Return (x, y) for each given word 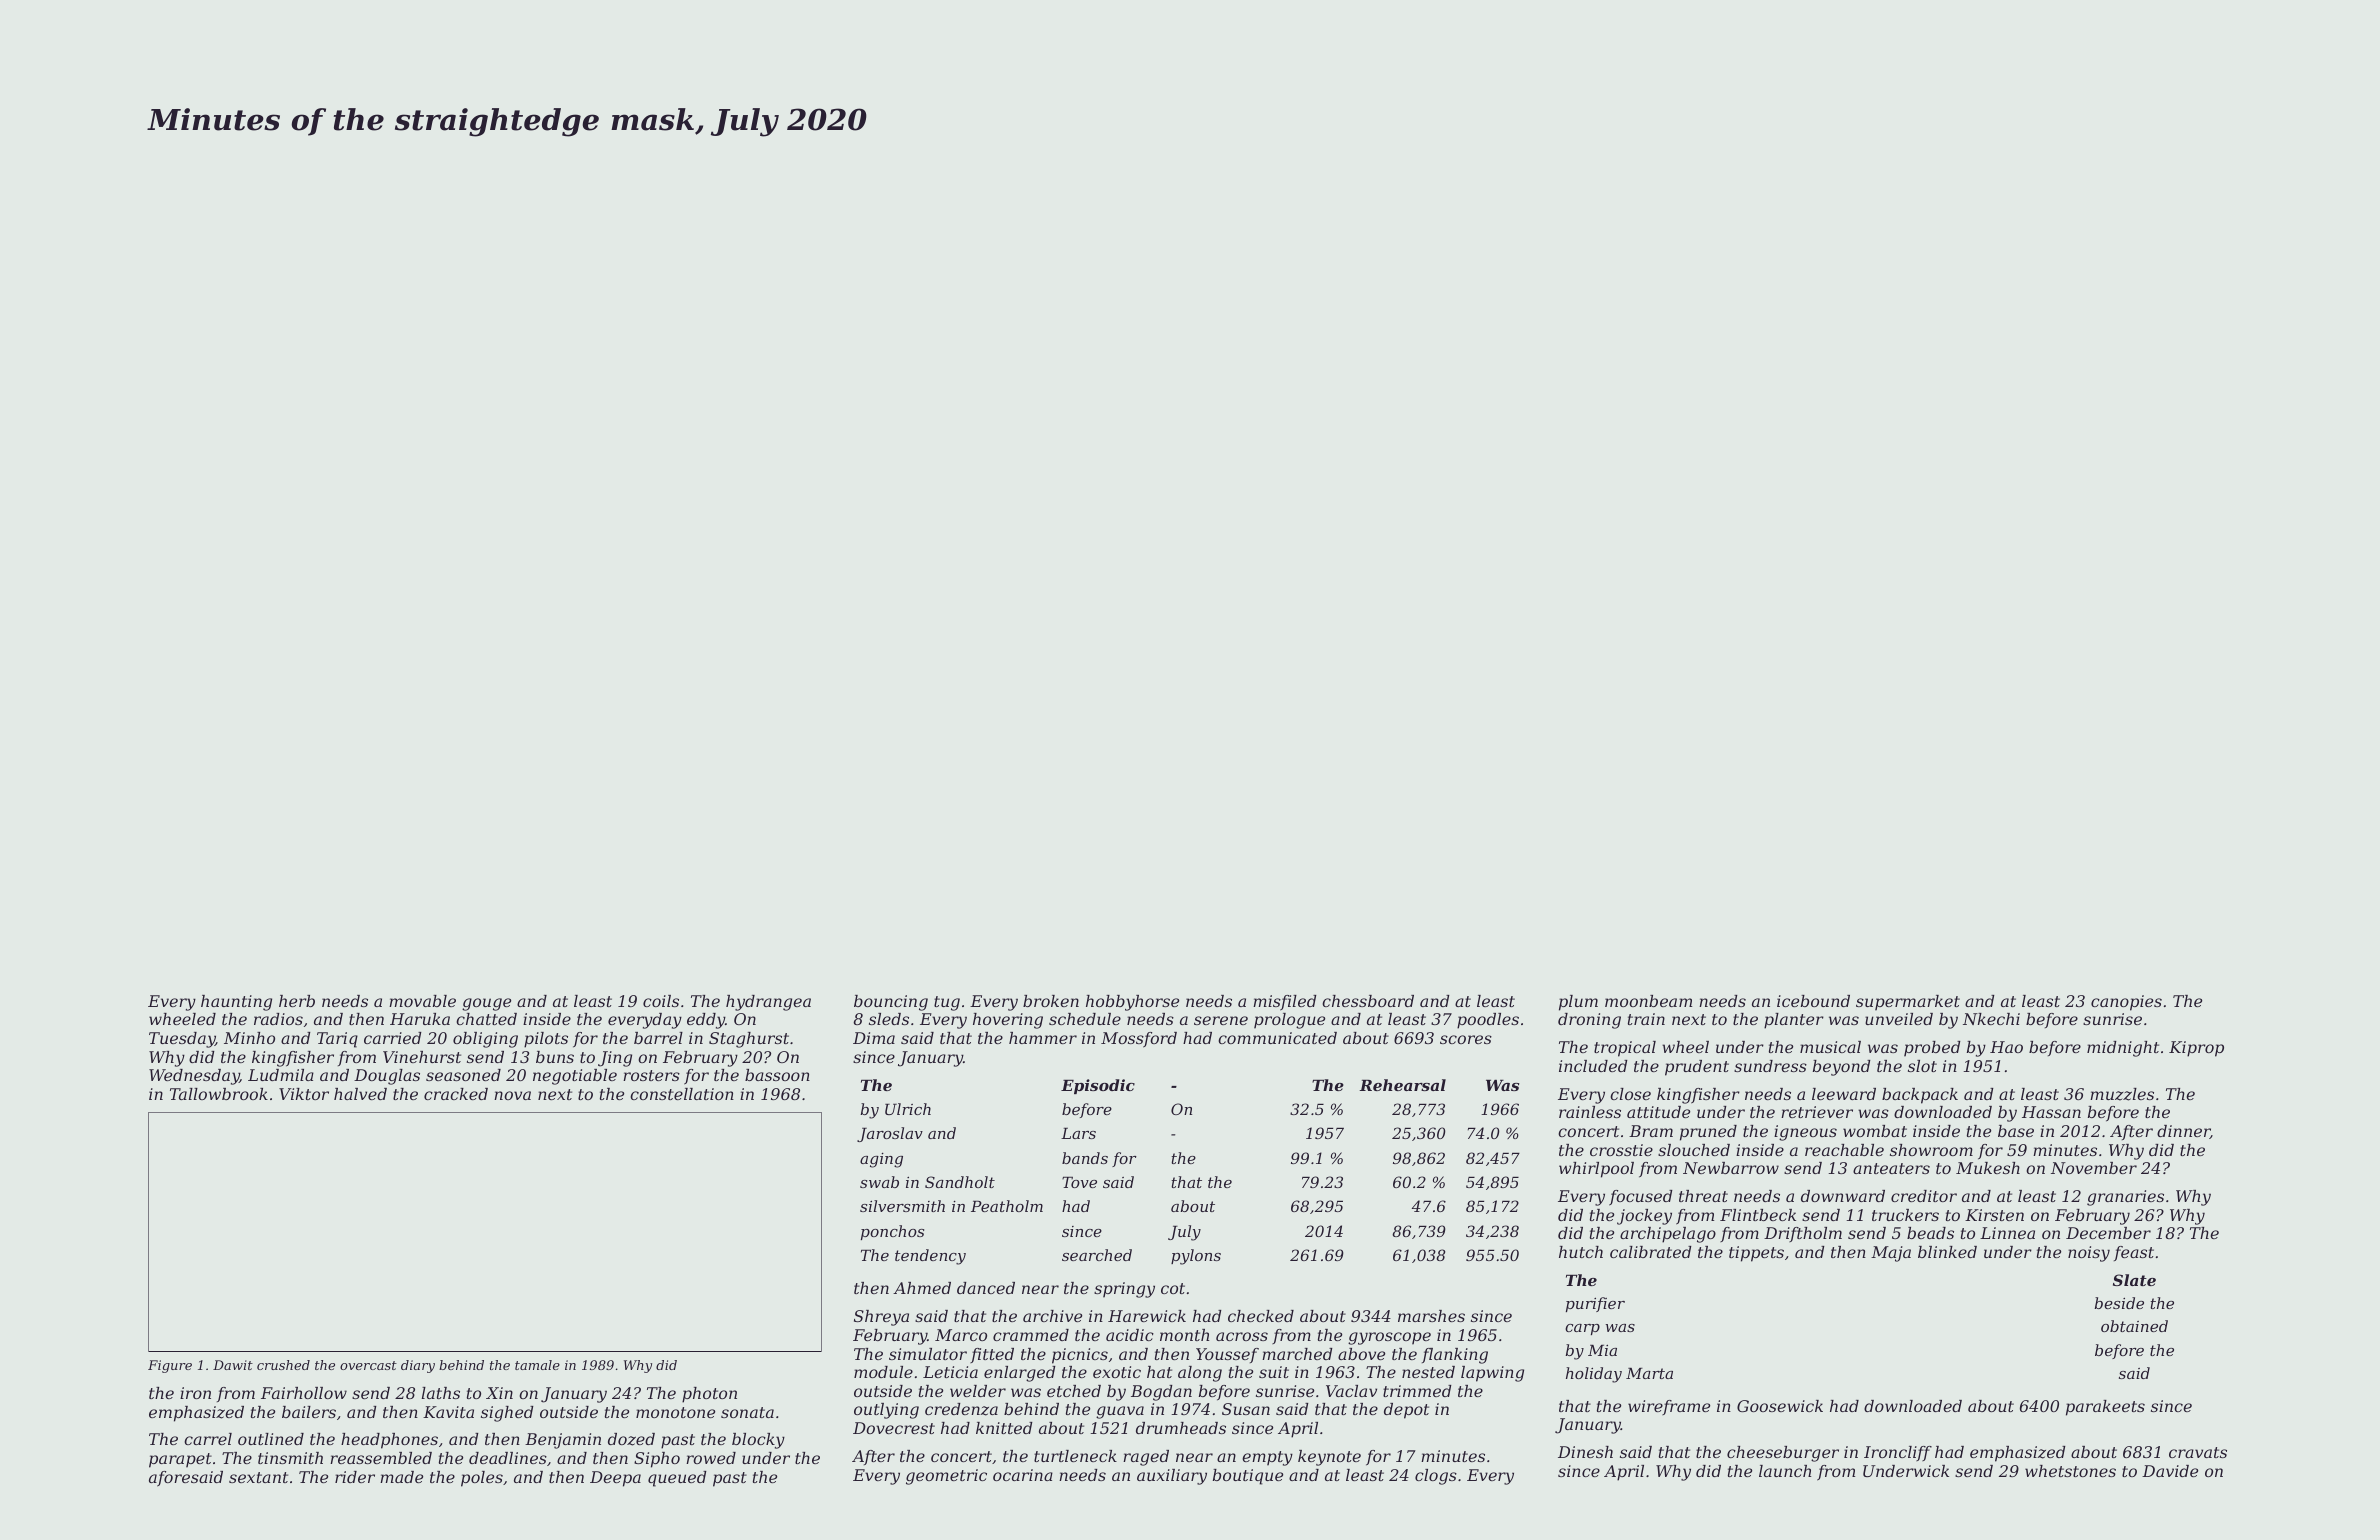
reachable (1844, 1150)
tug (947, 1003)
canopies (2126, 1003)
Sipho (657, 1460)
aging (881, 1160)
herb (297, 1001)
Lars (1078, 1133)
